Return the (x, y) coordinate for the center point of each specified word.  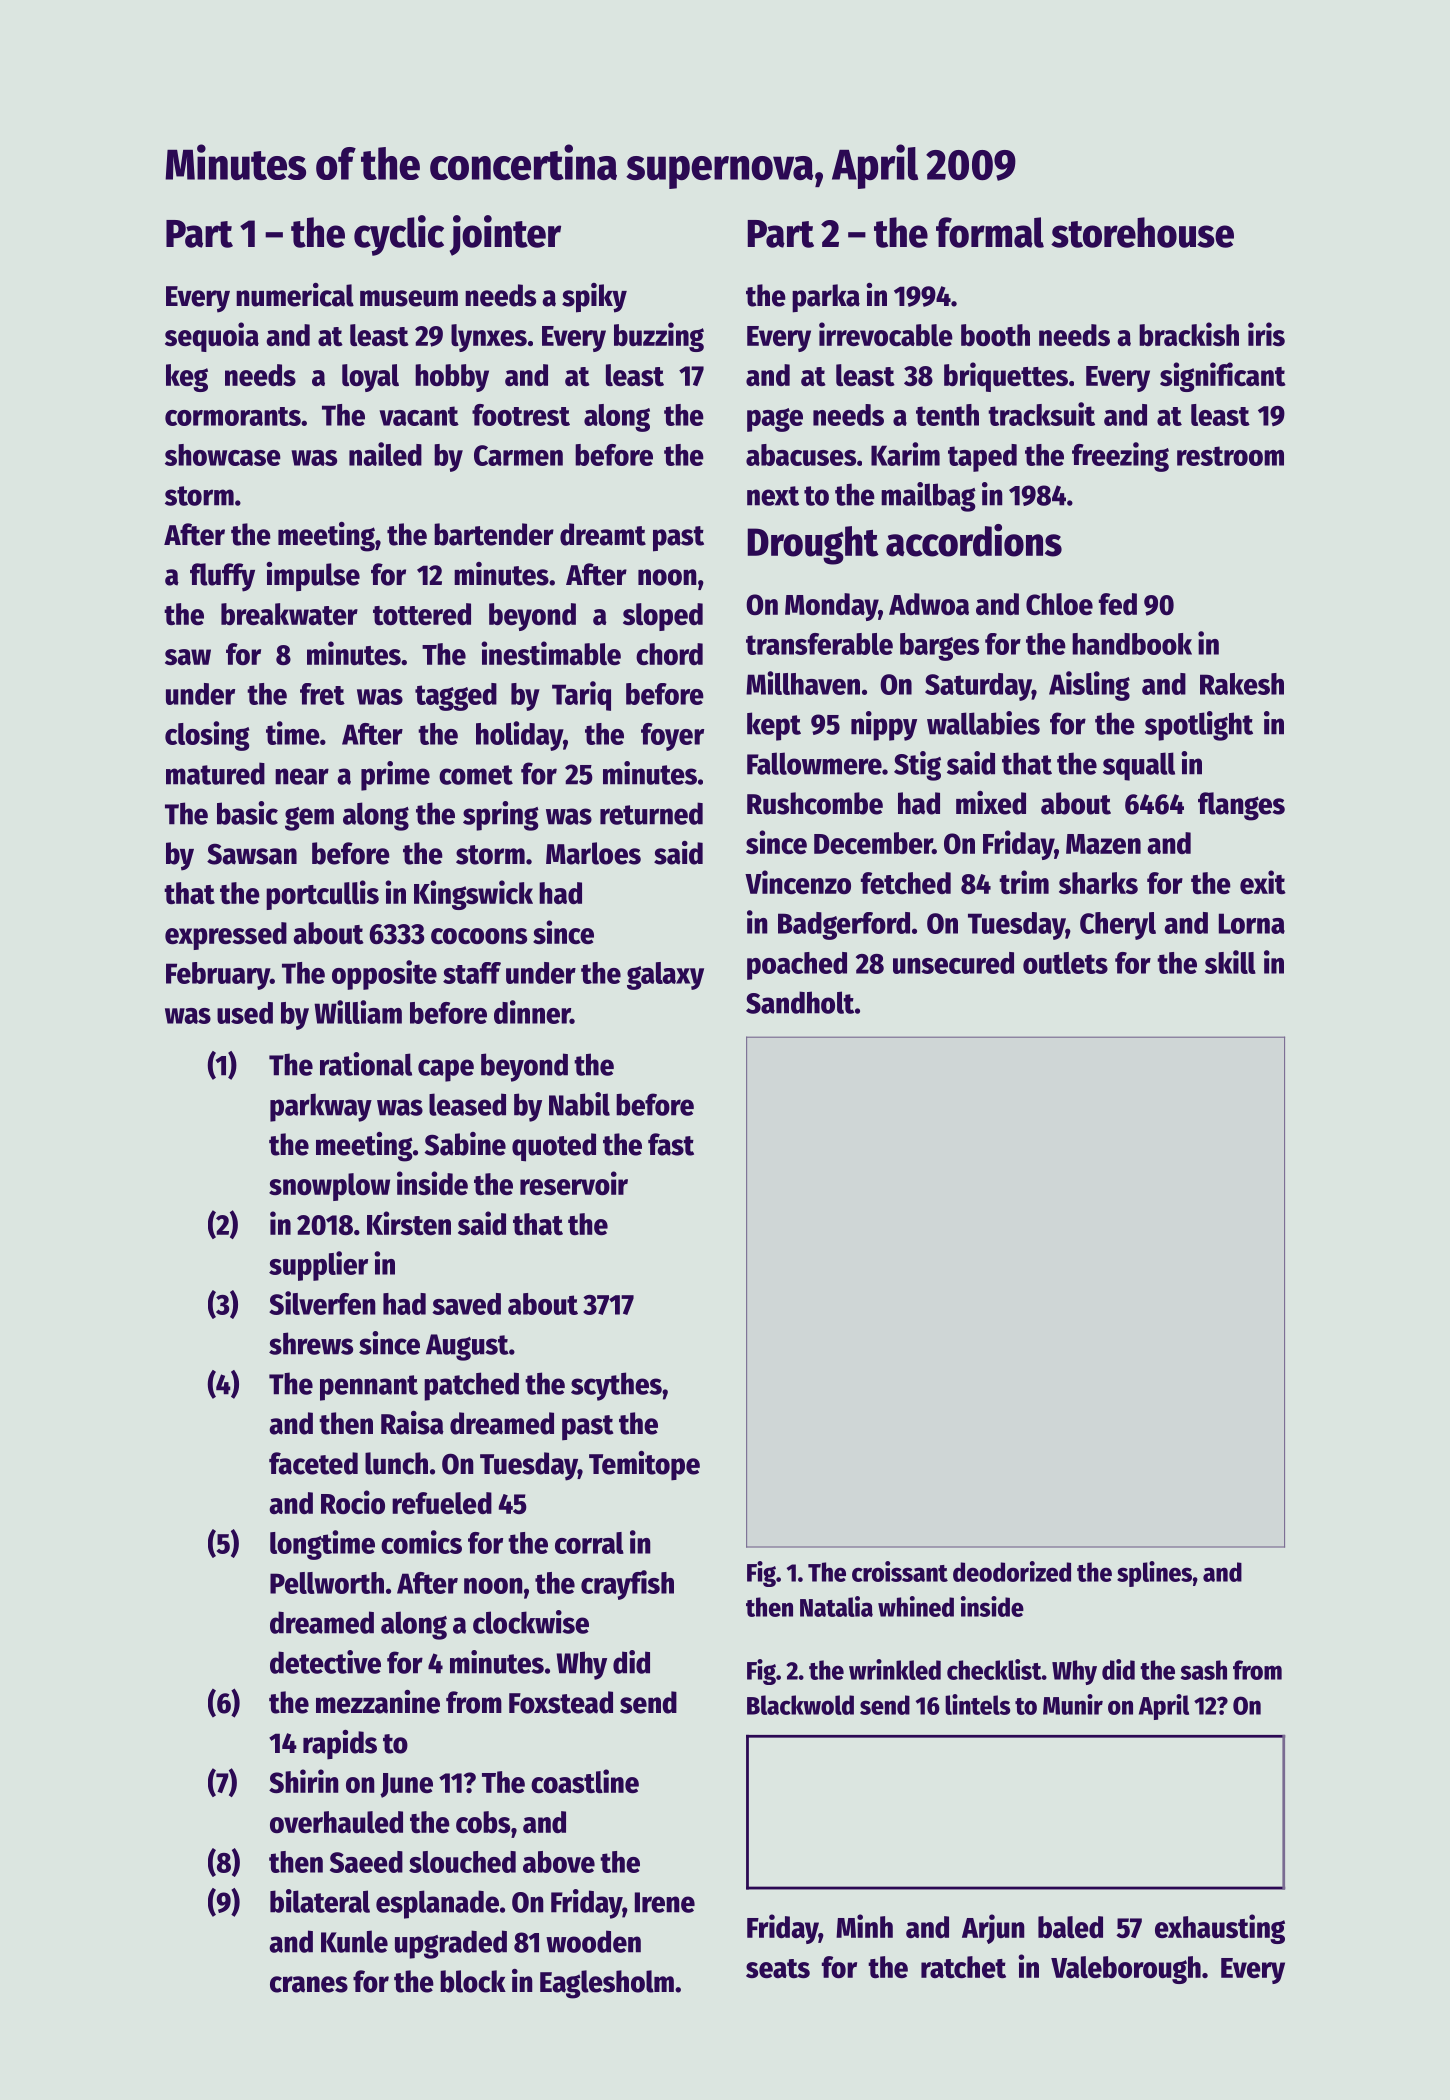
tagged (456, 697)
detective (325, 1662)
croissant (900, 1571)
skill (1230, 962)
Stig (917, 766)
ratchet (963, 1967)
